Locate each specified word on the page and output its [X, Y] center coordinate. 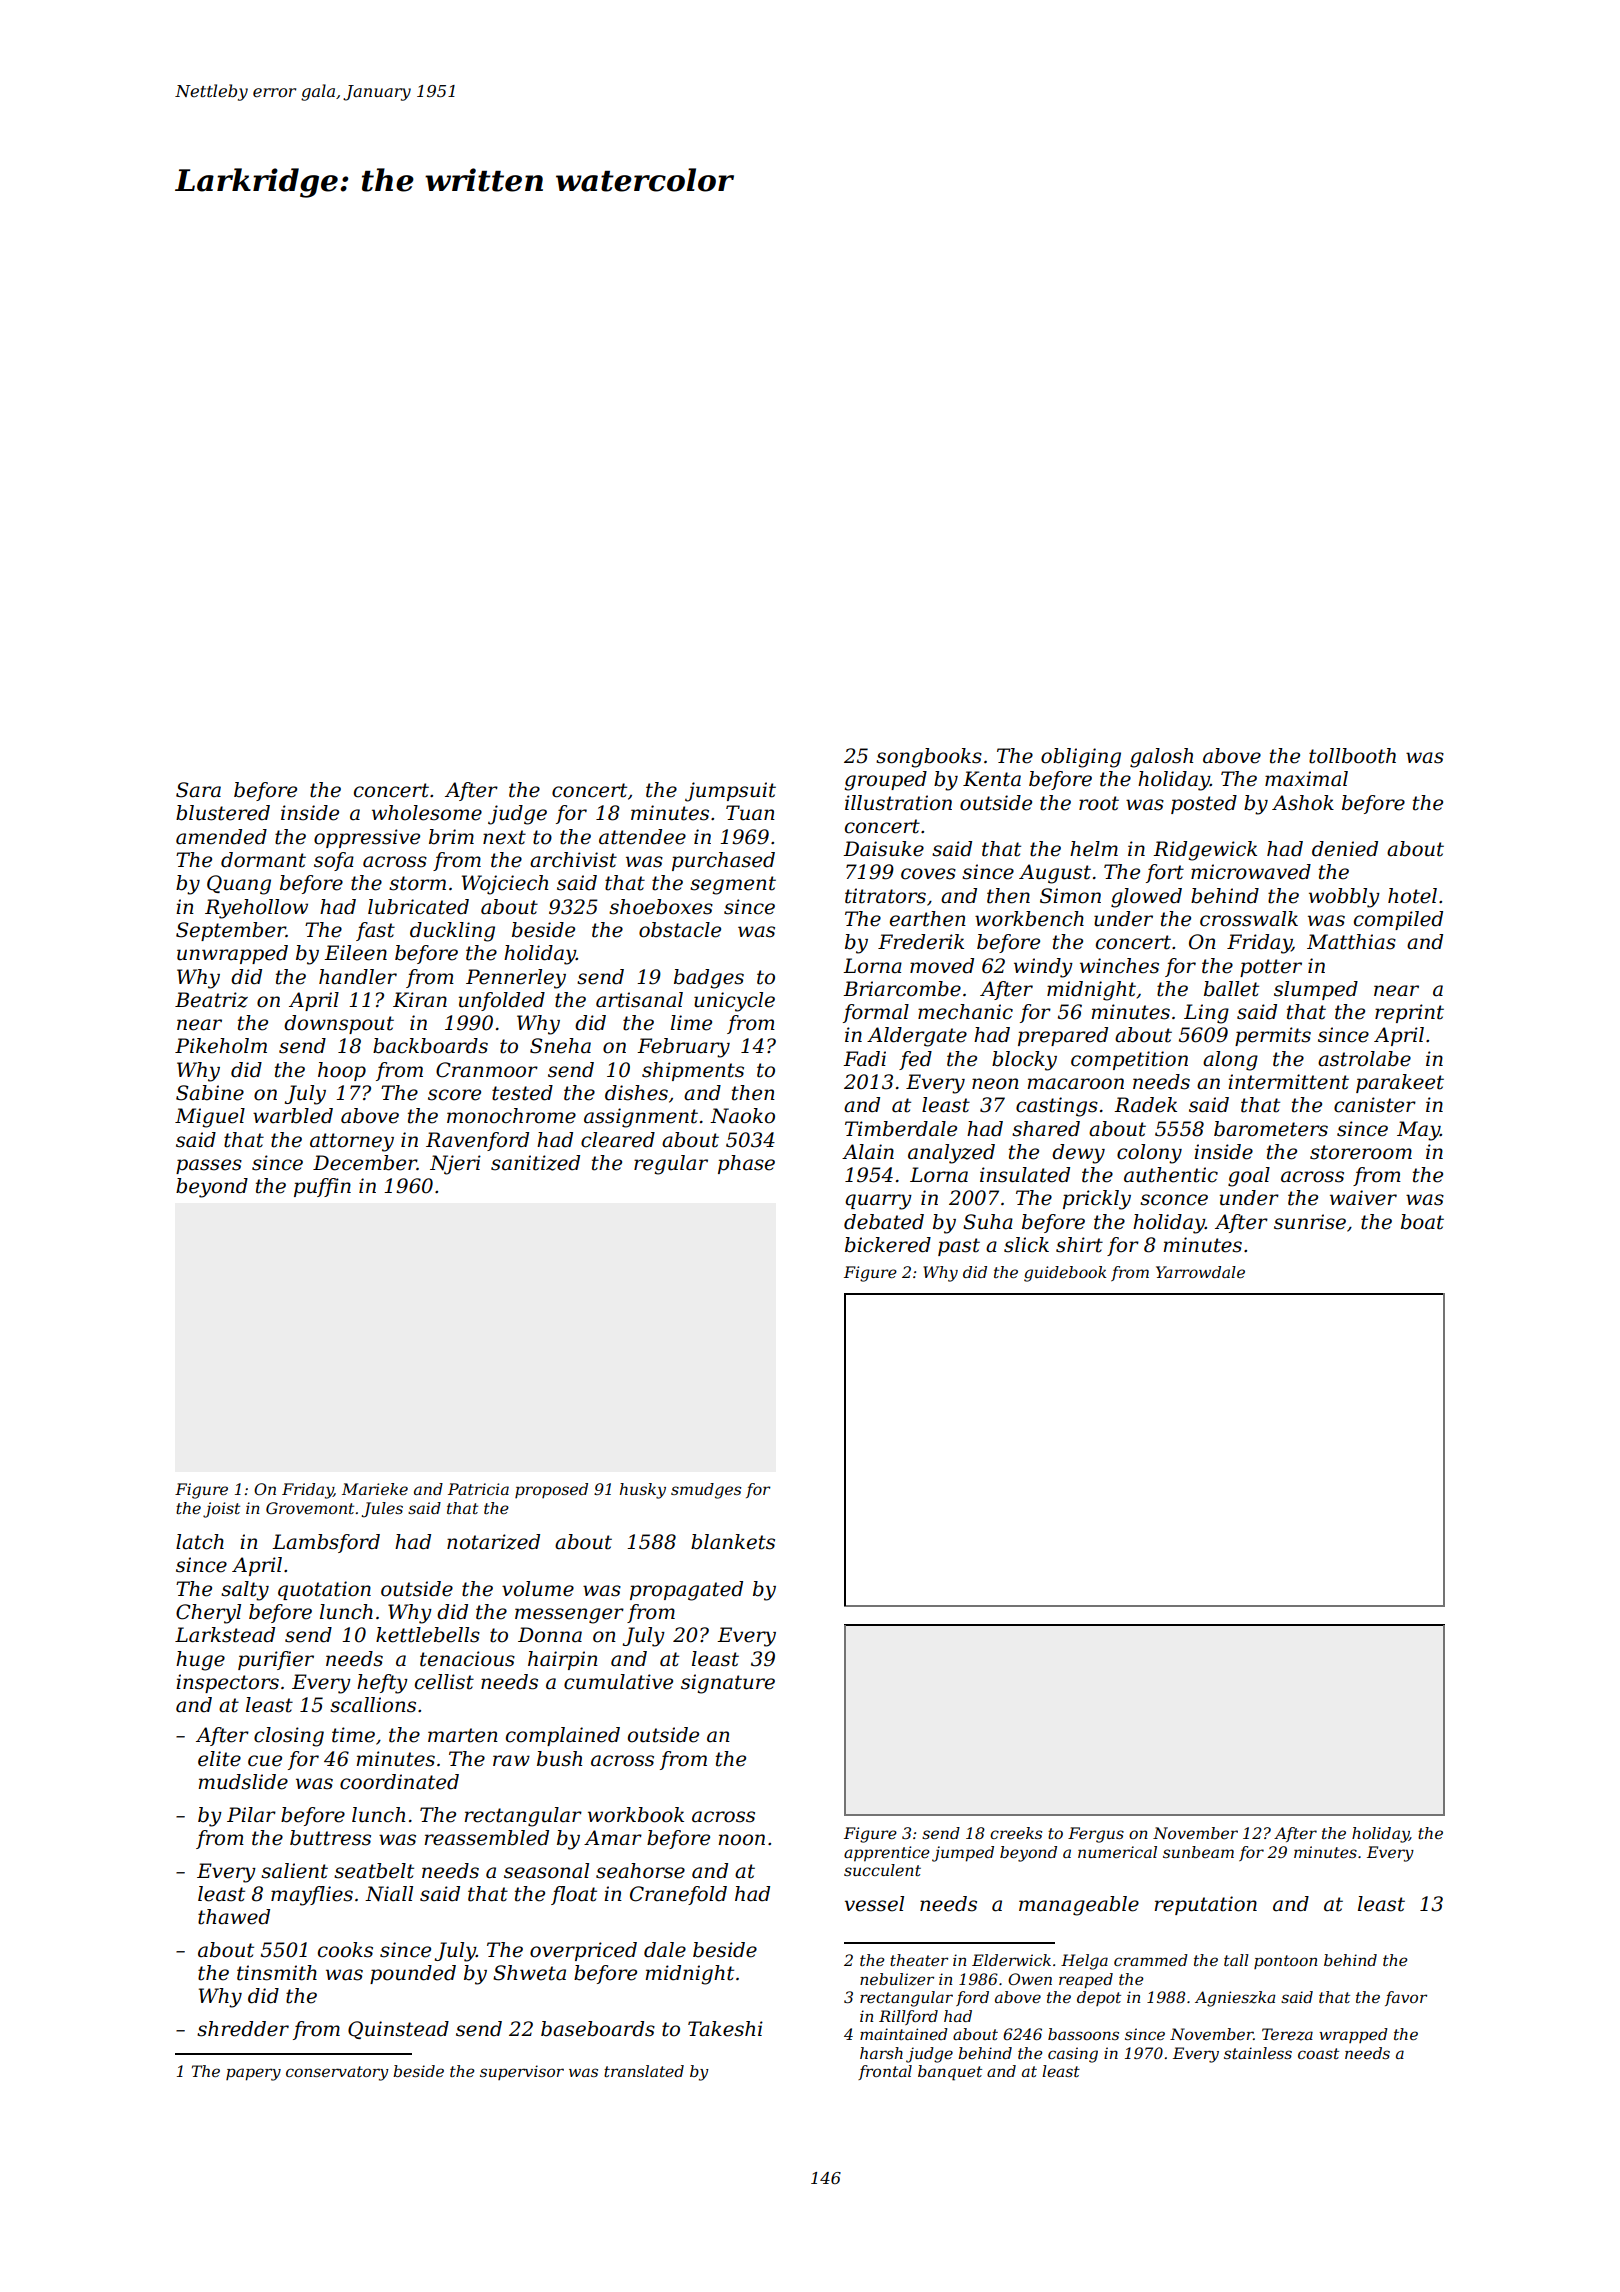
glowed [1146, 898]
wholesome [427, 813]
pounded [413, 1974]
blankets [733, 1542]
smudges [706, 1491]
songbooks [929, 758]
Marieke [375, 1489]
